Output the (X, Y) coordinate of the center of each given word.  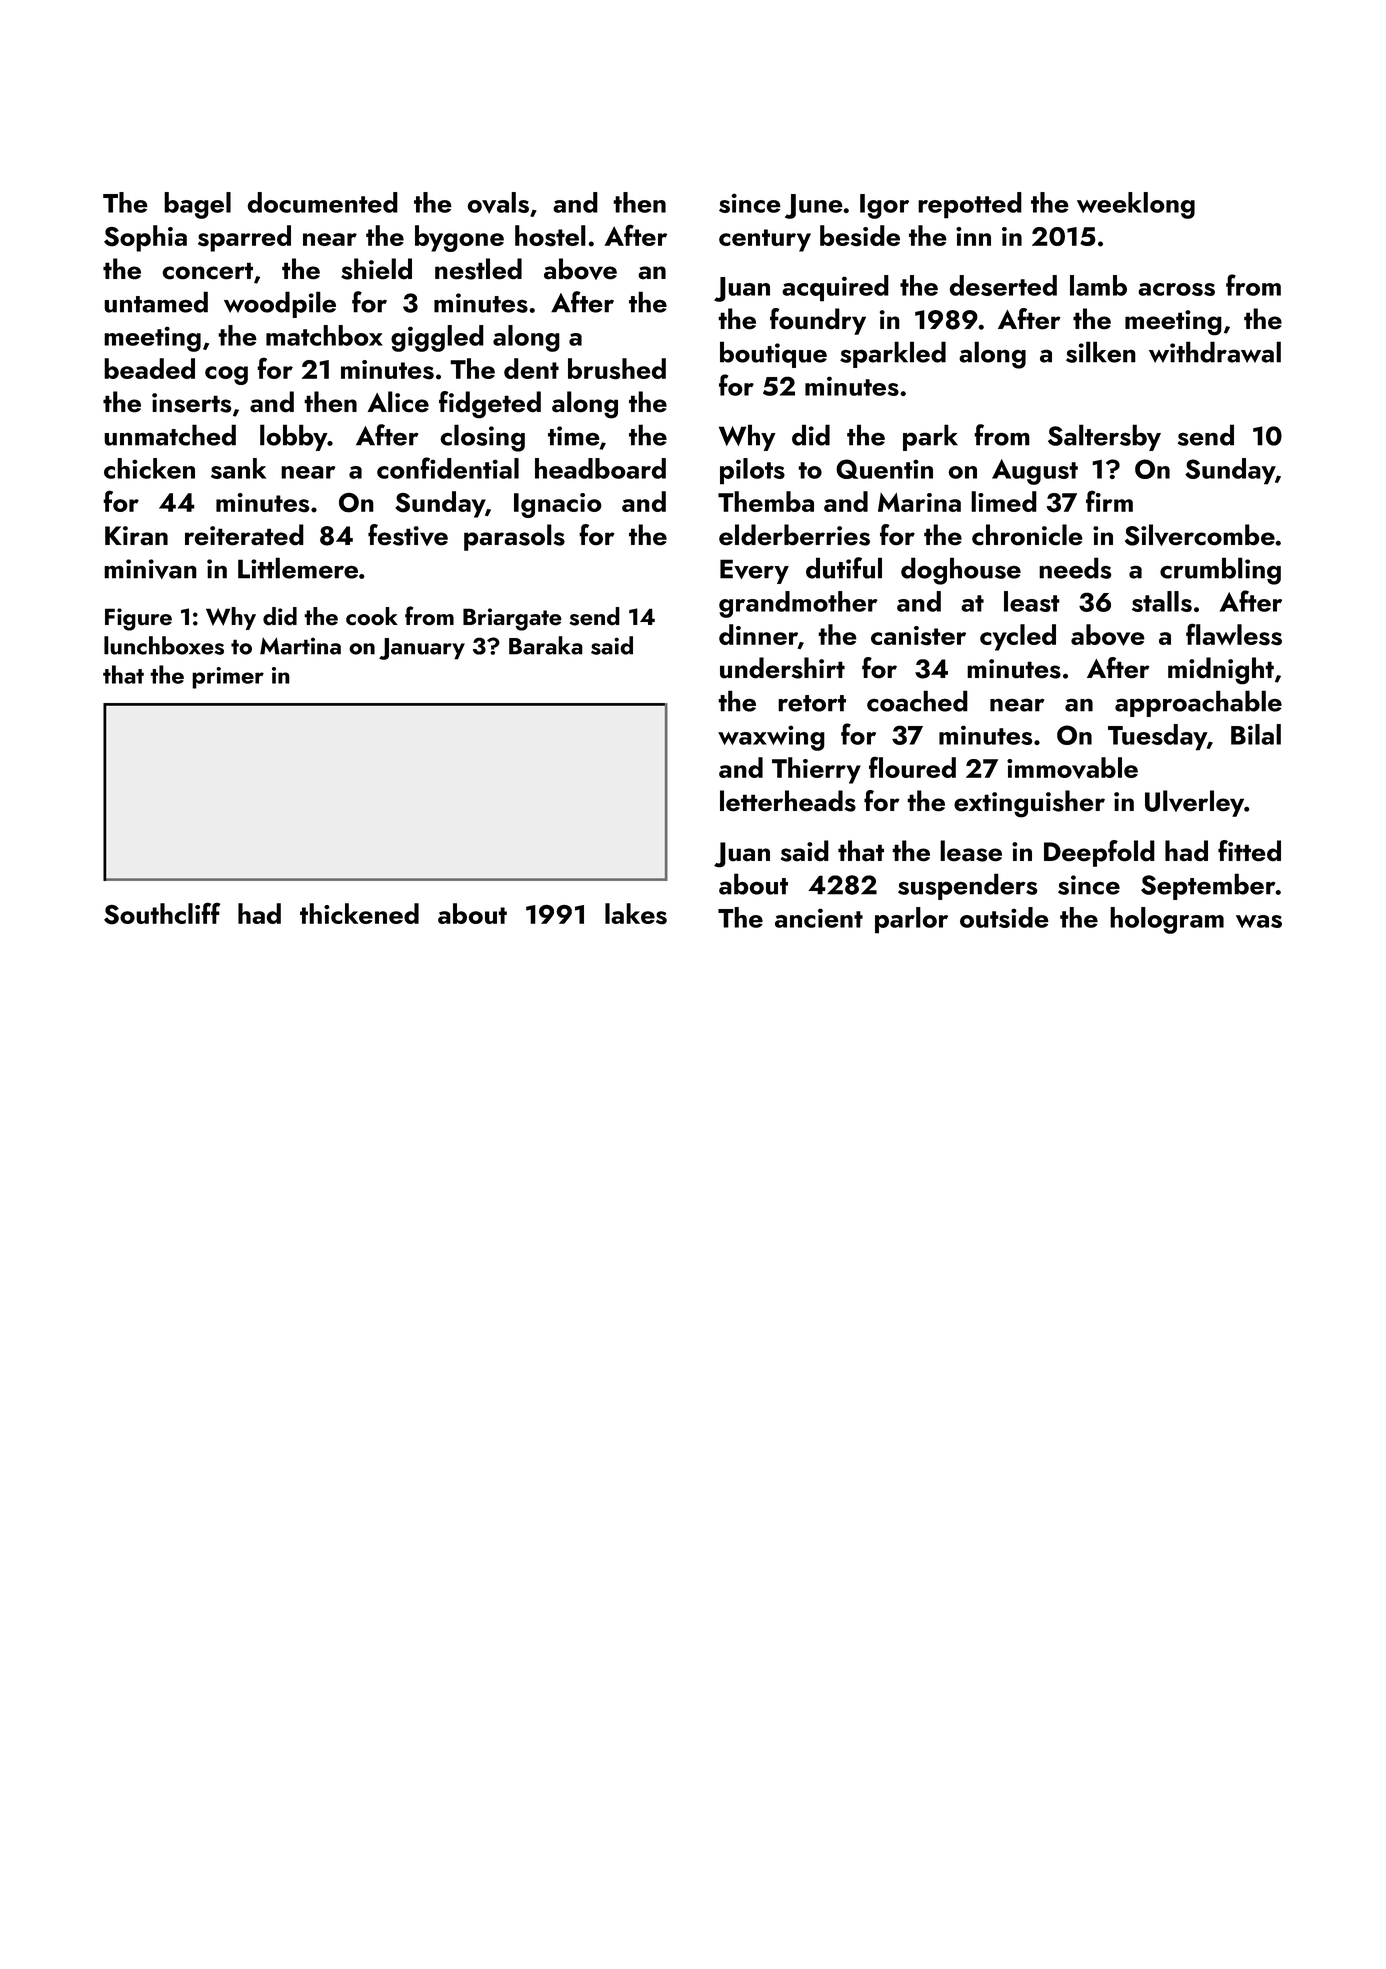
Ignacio (558, 505)
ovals (498, 203)
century (765, 240)
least (1032, 601)
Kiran (136, 536)
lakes (636, 914)
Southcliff (162, 913)
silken (1101, 352)
